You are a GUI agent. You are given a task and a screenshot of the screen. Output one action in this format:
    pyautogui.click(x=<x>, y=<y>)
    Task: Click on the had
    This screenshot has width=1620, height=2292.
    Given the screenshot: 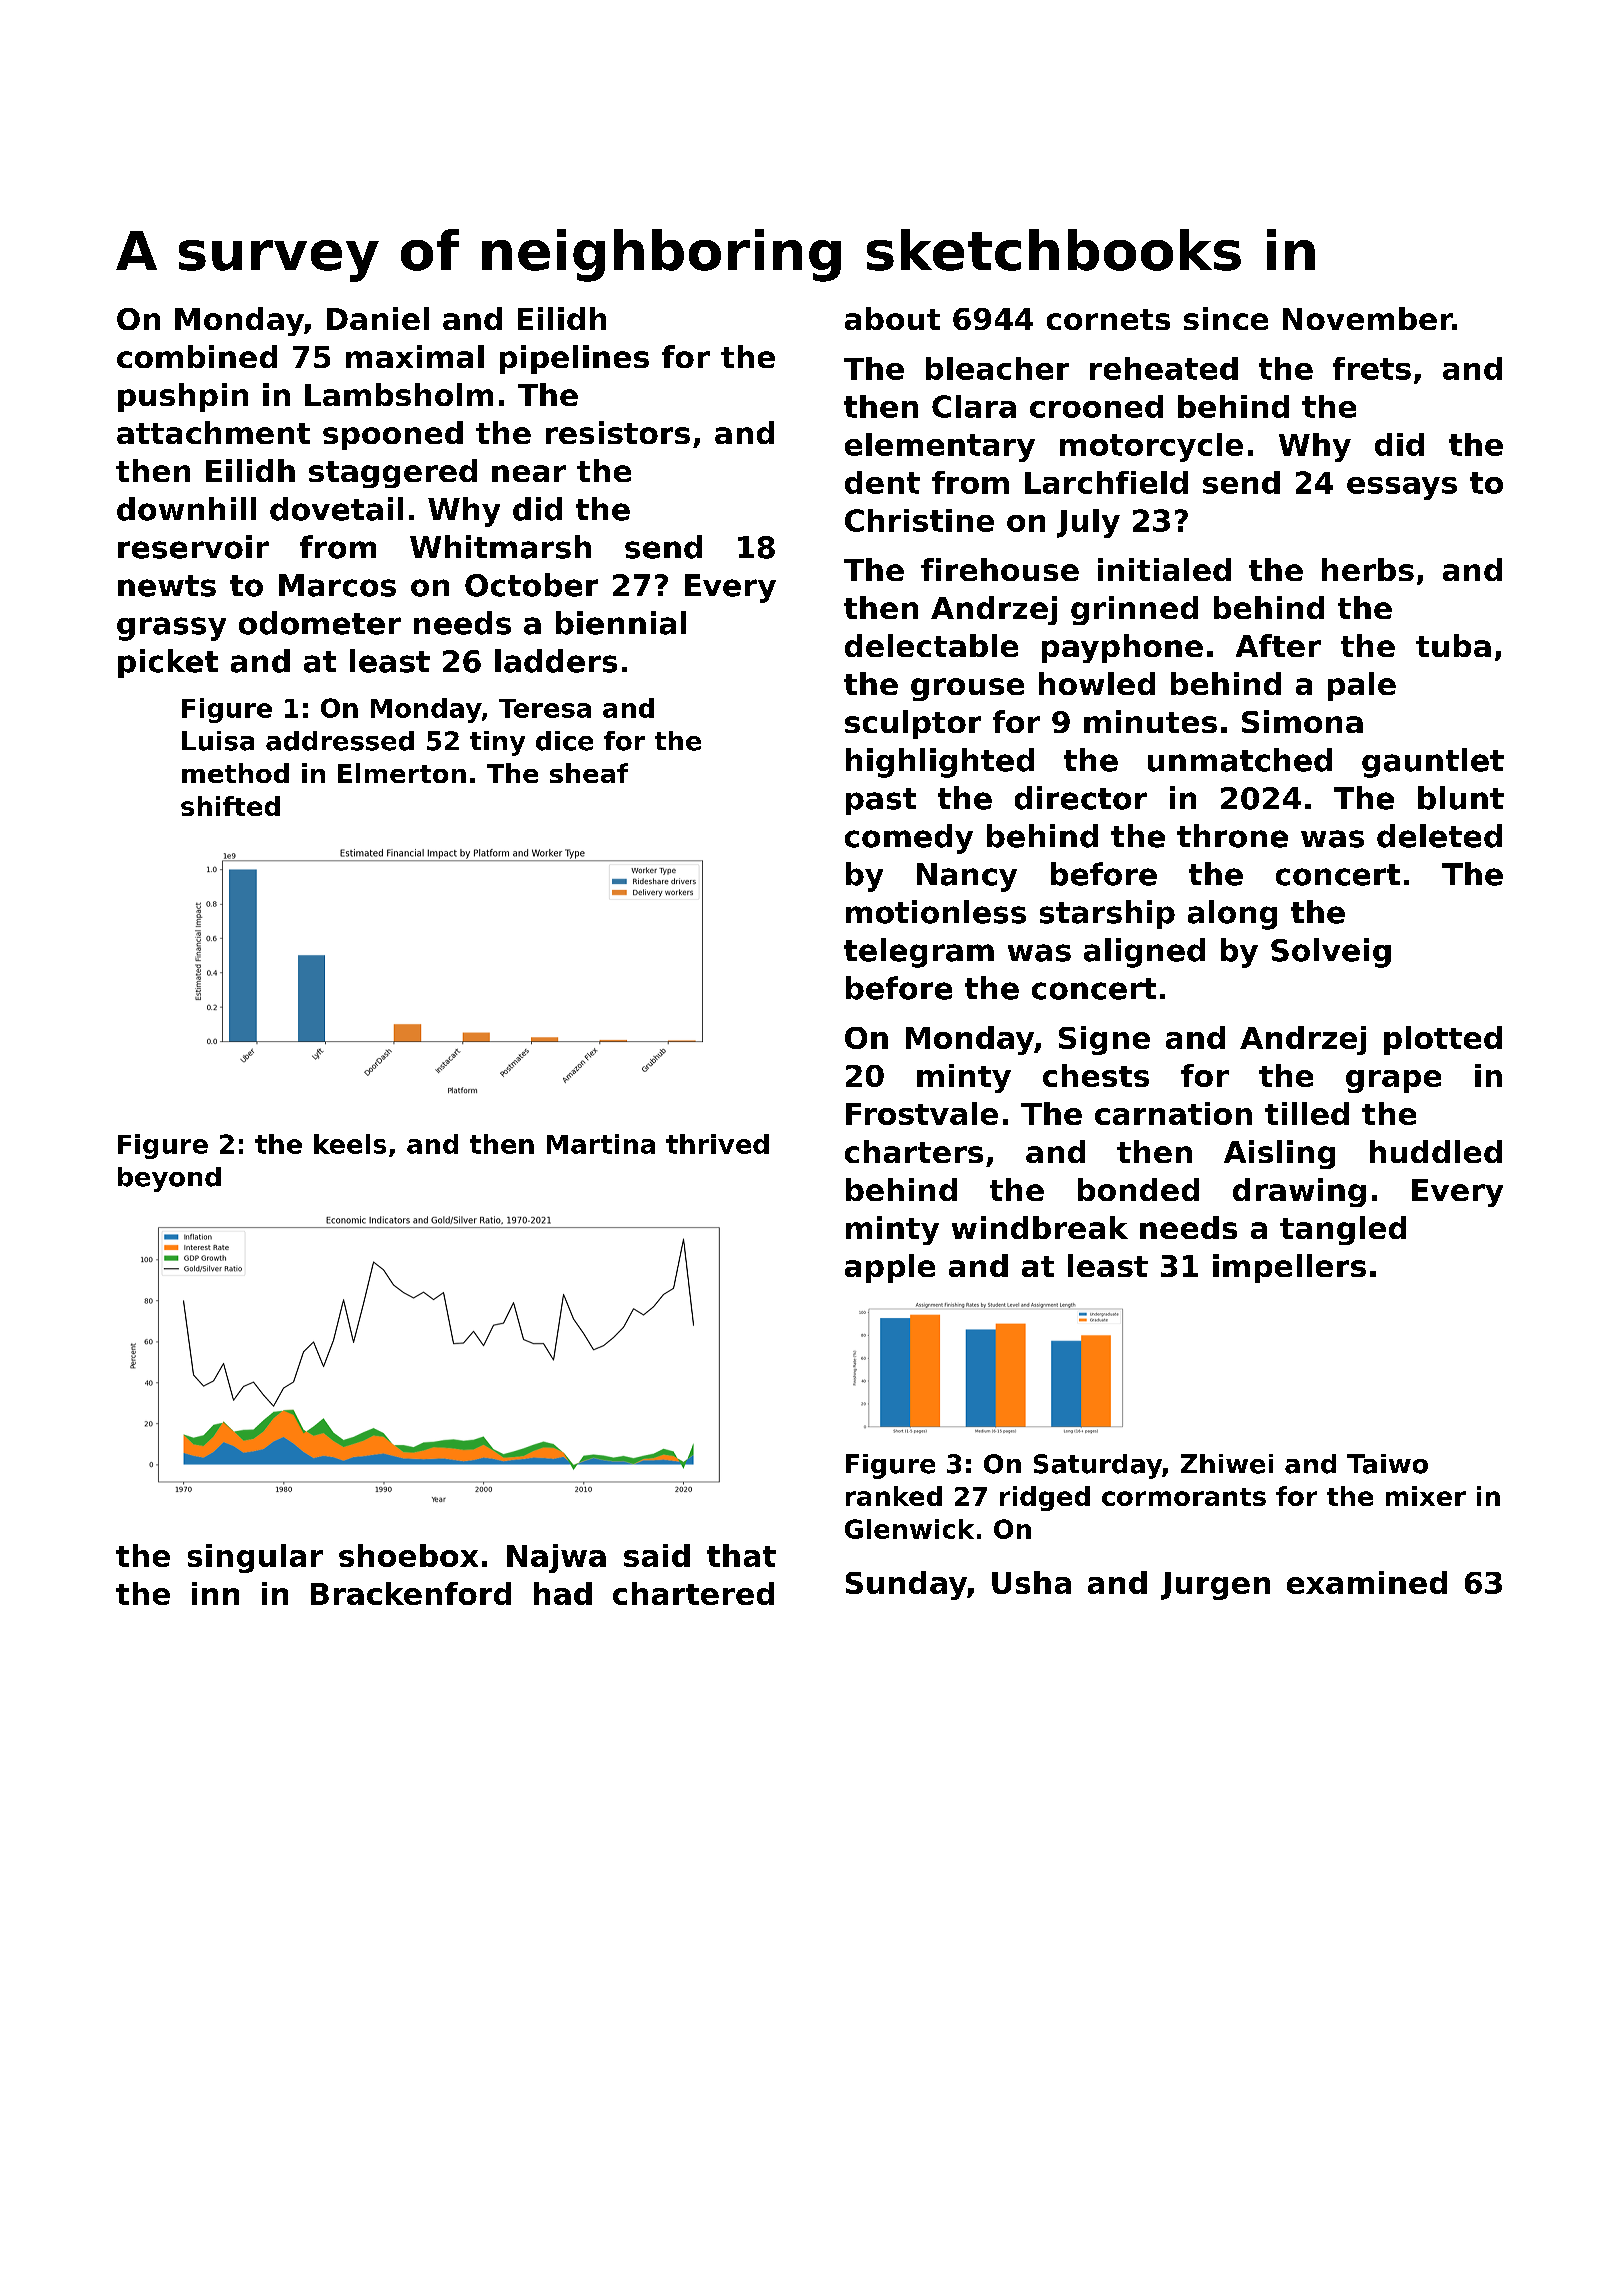 What is the action you would take?
    pyautogui.click(x=563, y=1593)
